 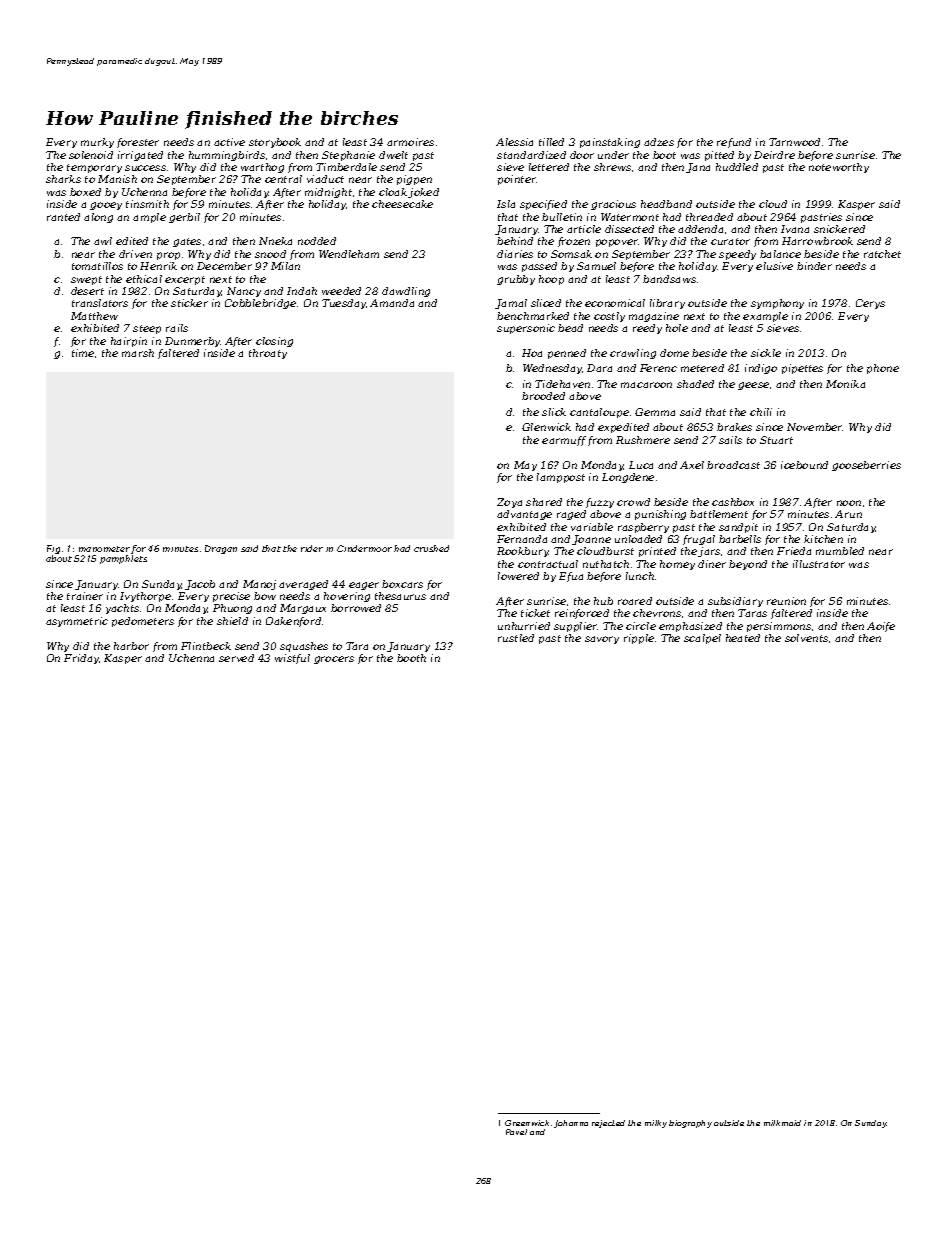 I want to click on gerbil, so click(x=184, y=218).
